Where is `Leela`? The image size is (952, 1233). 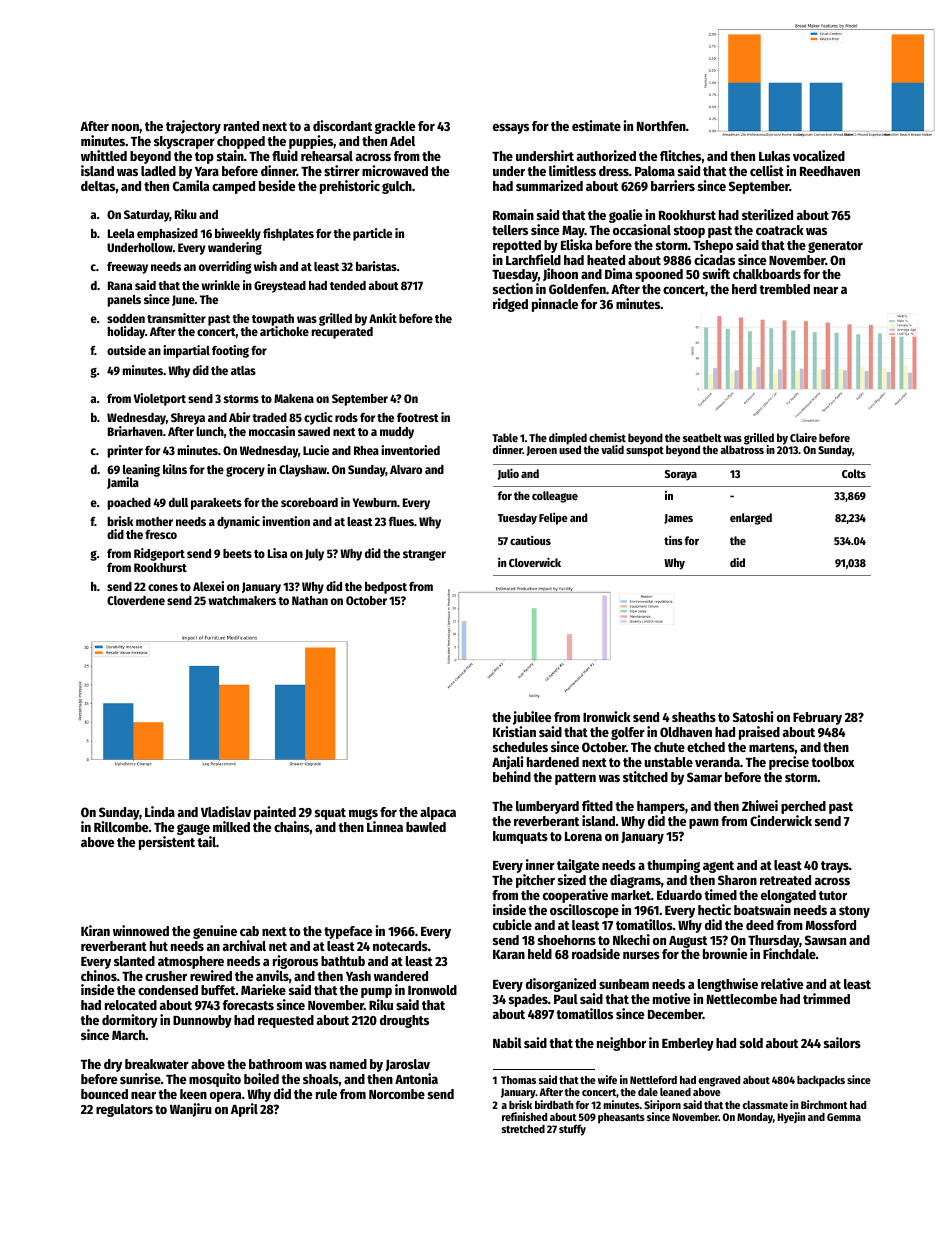 Leela is located at coordinates (121, 233).
